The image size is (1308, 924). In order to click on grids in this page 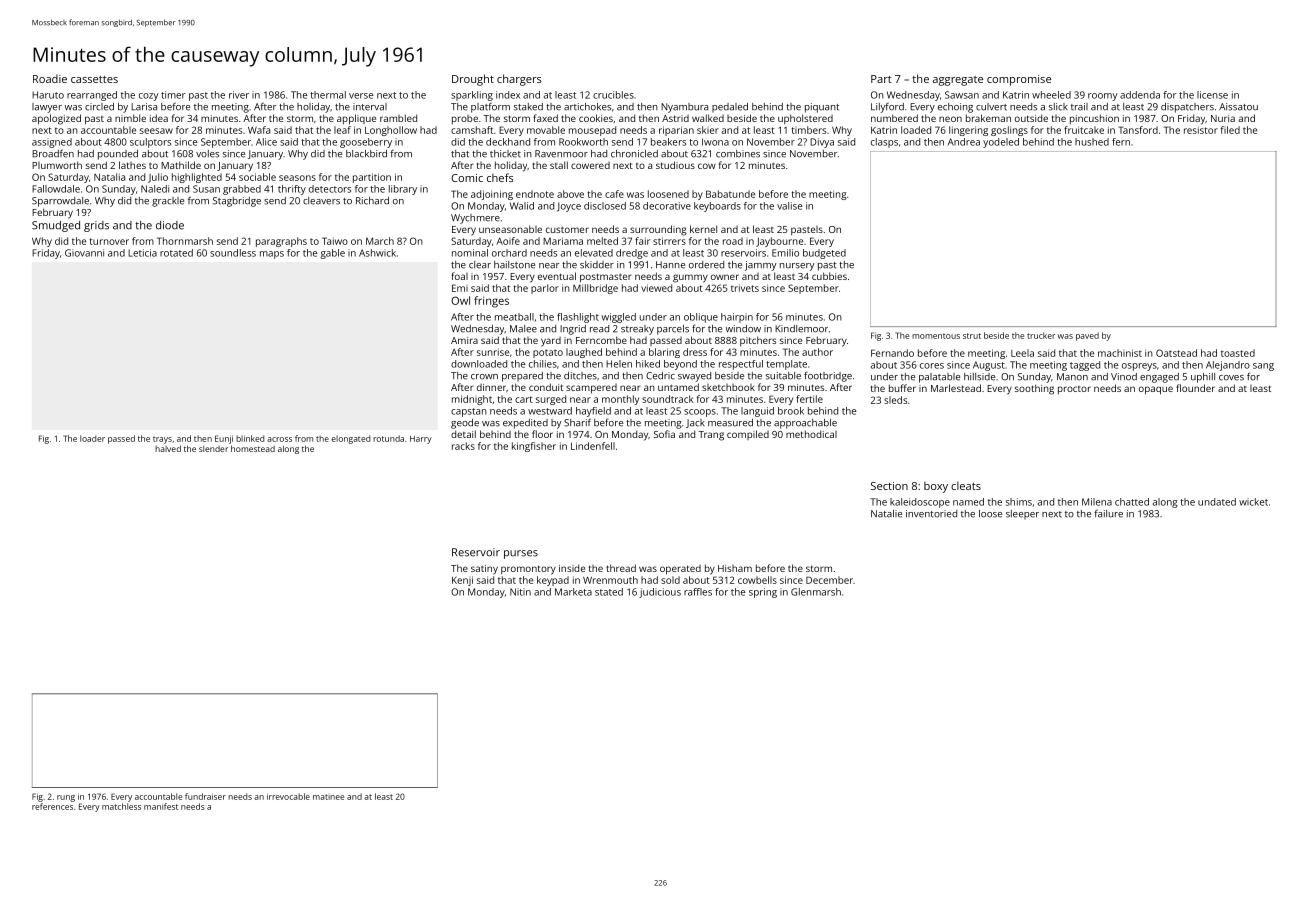, I will do `click(96, 226)`.
